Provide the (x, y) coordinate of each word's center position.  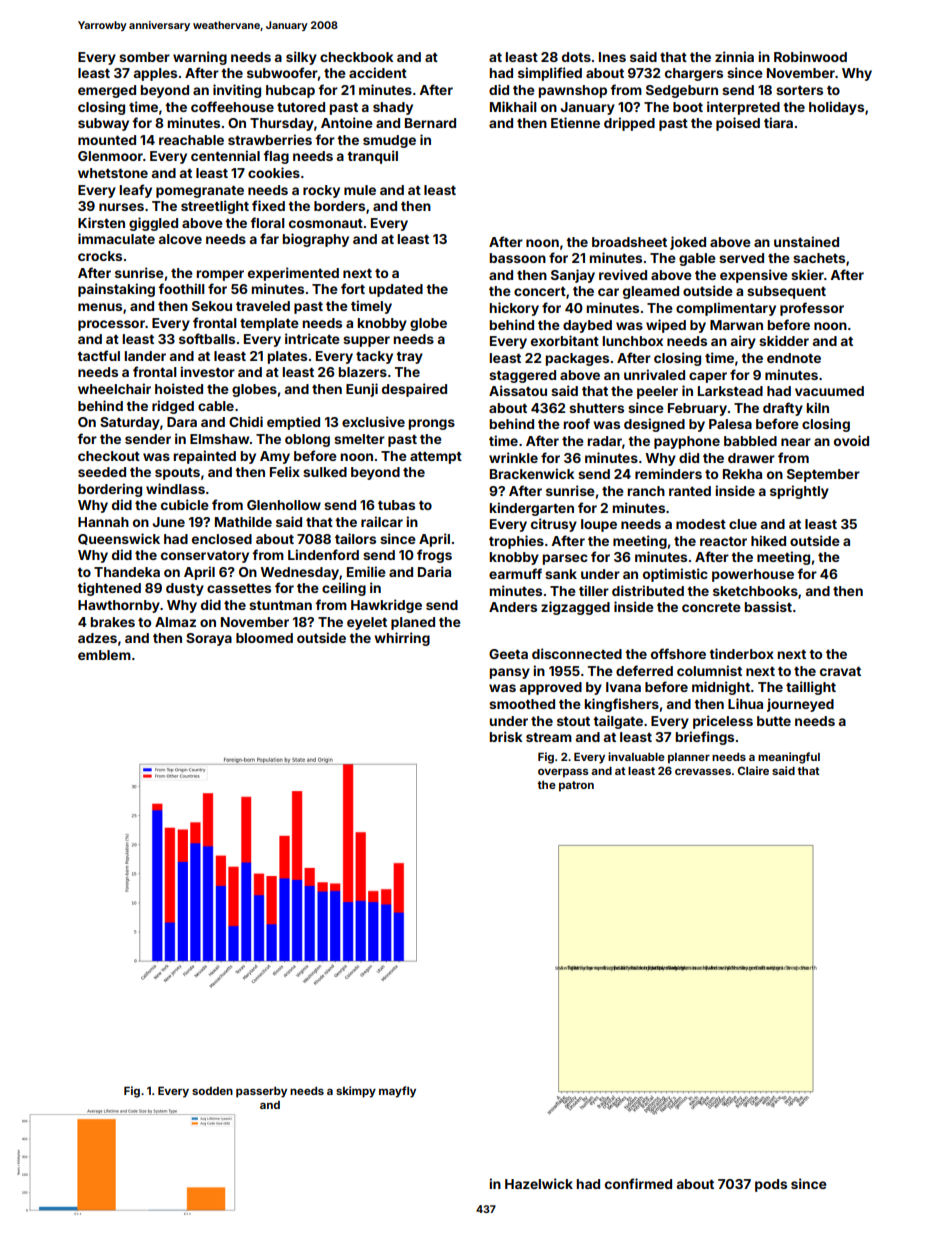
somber (144, 57)
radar (605, 441)
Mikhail (513, 106)
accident (378, 72)
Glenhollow (284, 505)
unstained (806, 241)
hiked (768, 540)
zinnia (734, 56)
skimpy (356, 1092)
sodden (212, 1091)
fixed (268, 205)
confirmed (638, 1183)
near (796, 442)
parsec (565, 559)
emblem (104, 655)
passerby (261, 1092)
